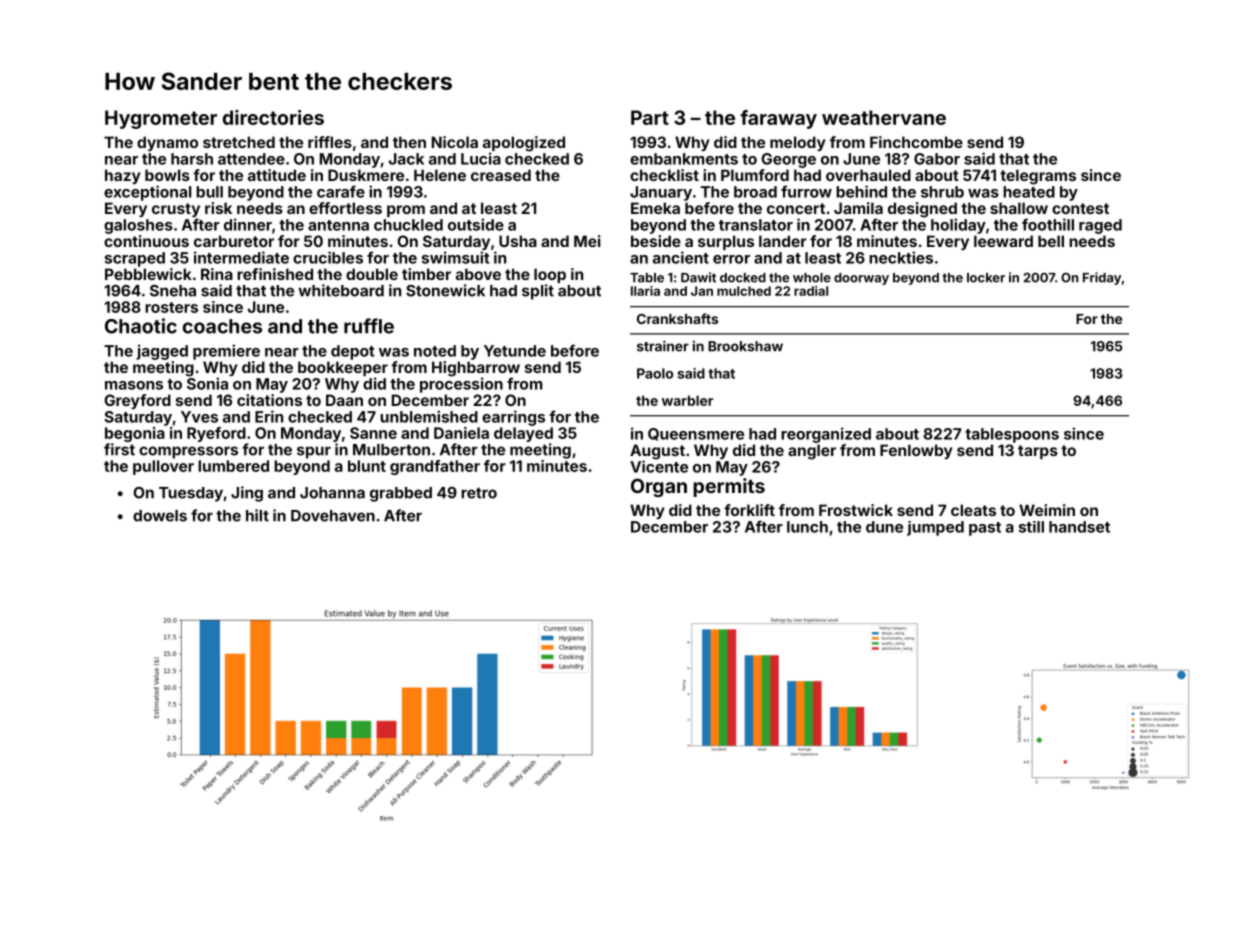  What do you see at coordinates (226, 352) in the image?
I see `premiere` at bounding box center [226, 352].
